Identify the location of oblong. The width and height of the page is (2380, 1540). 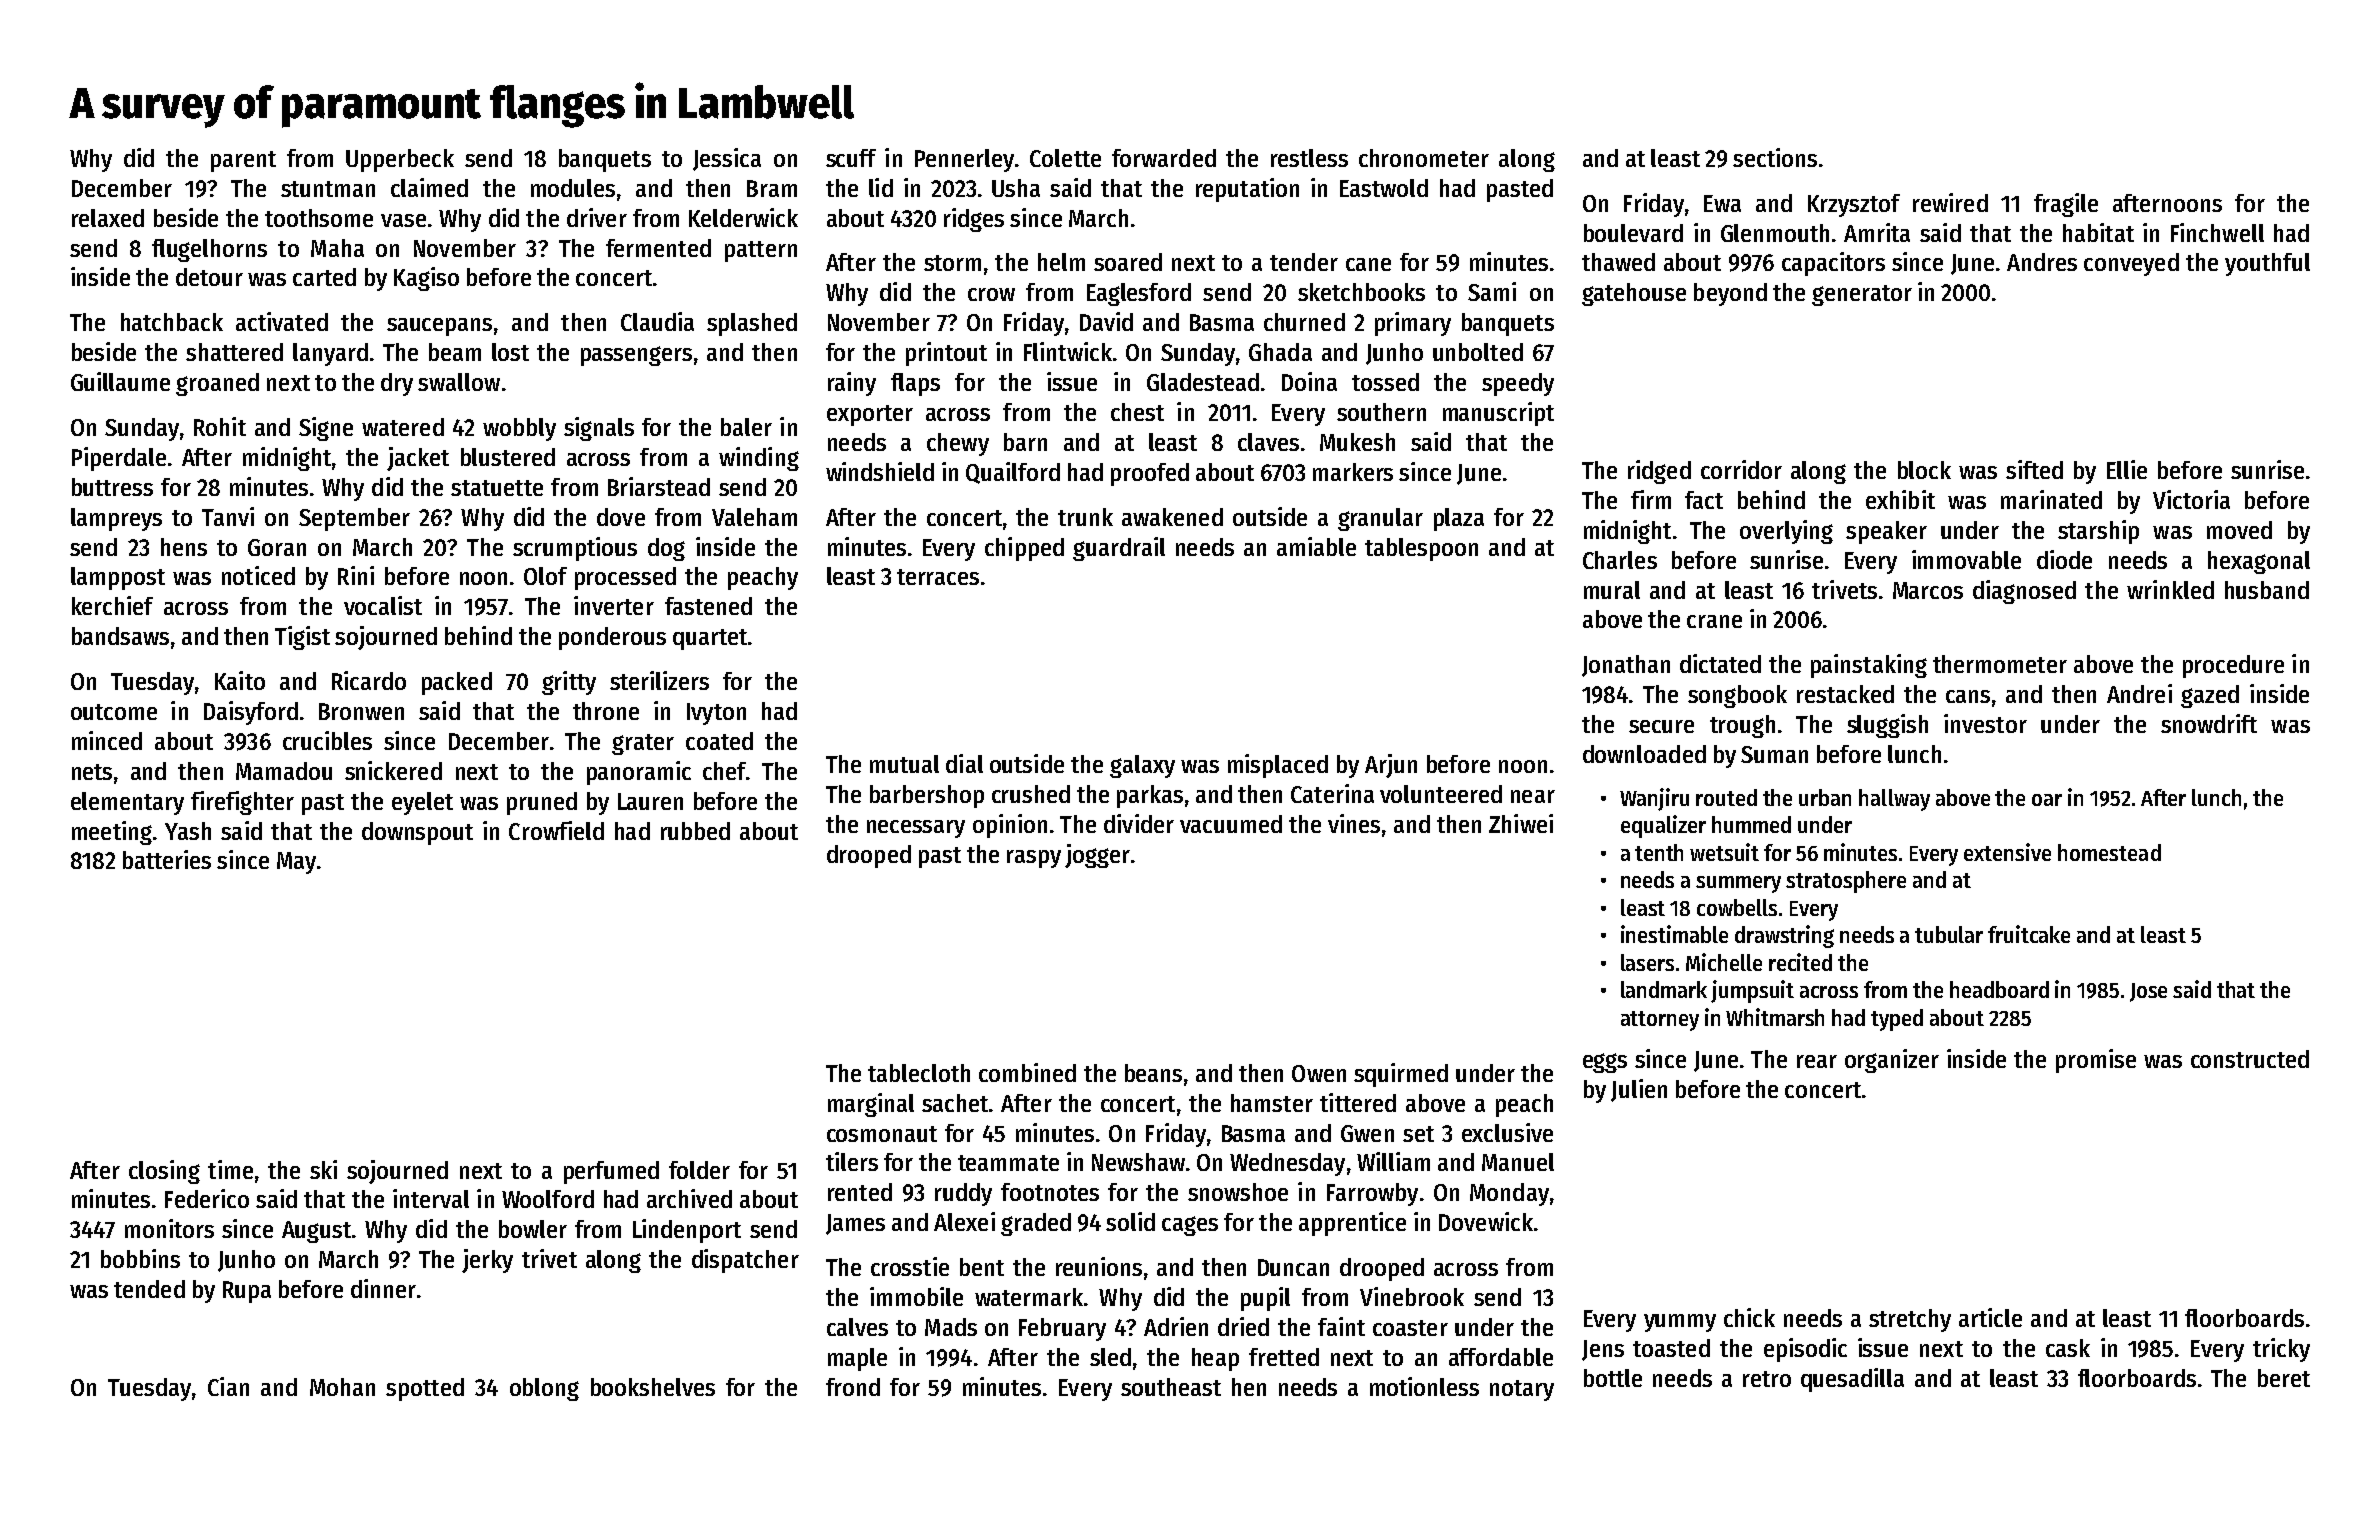
(544, 1389).
